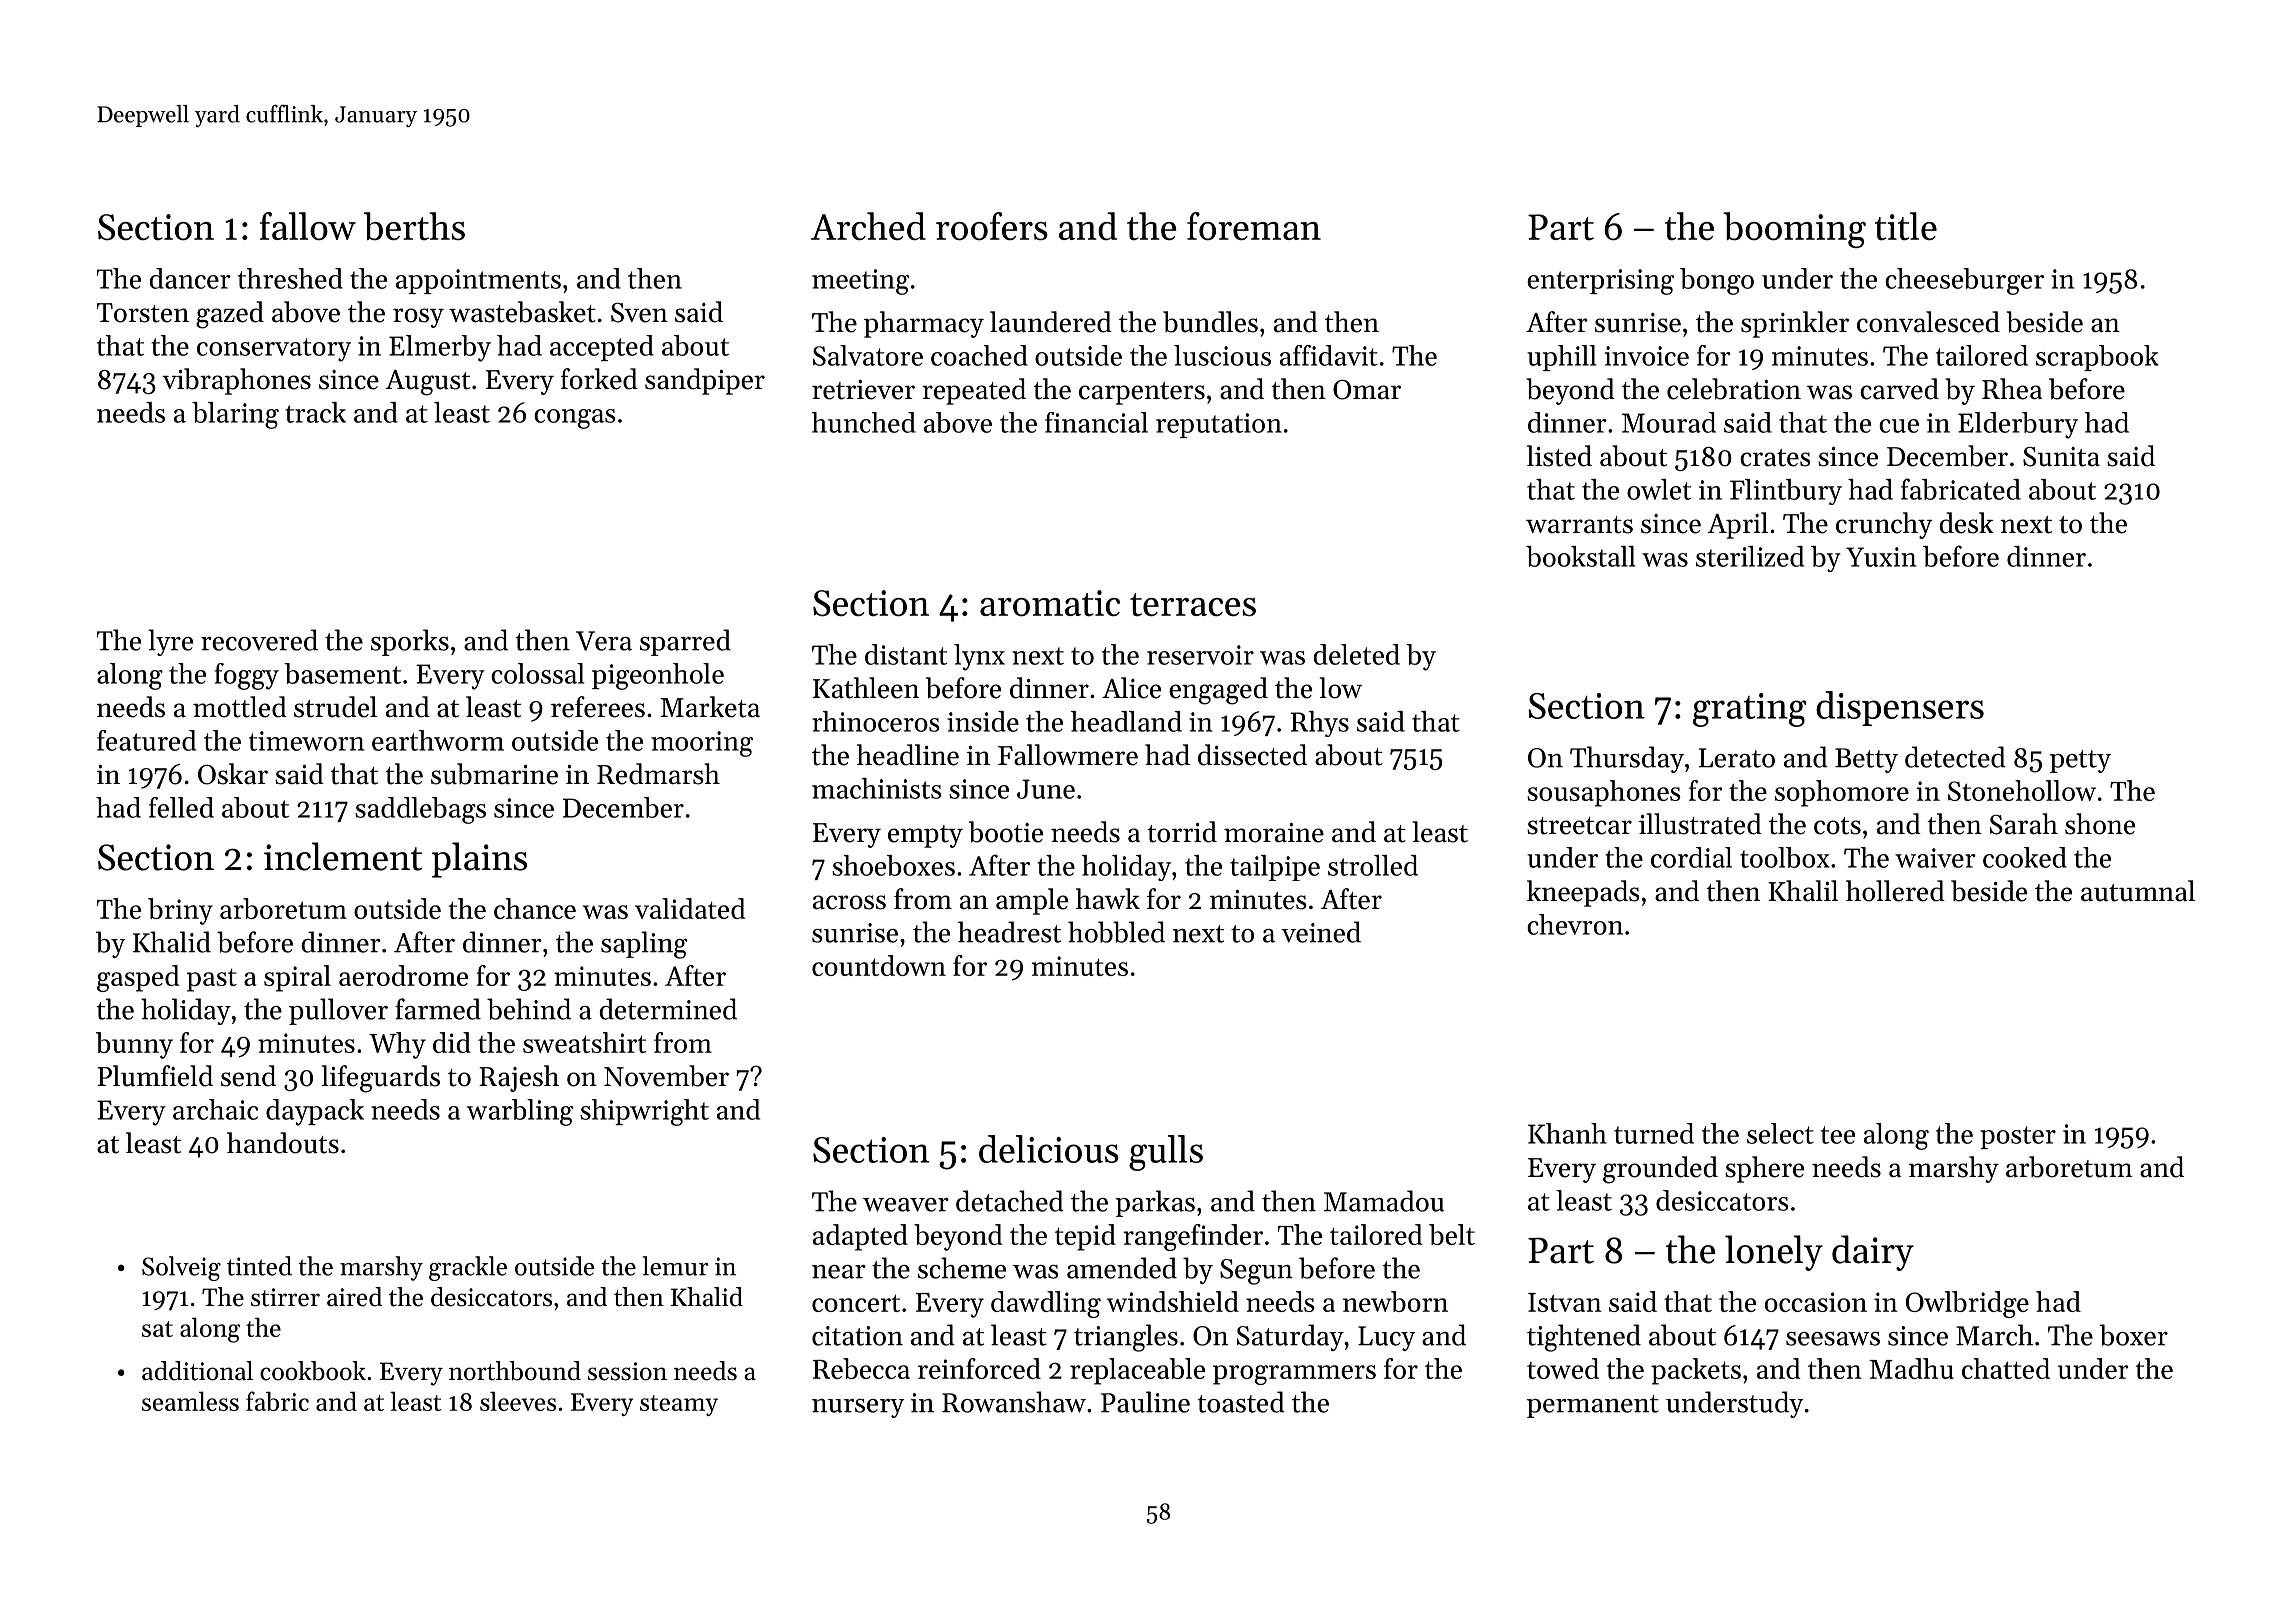  What do you see at coordinates (518, 1401) in the page?
I see `sleeves` at bounding box center [518, 1401].
